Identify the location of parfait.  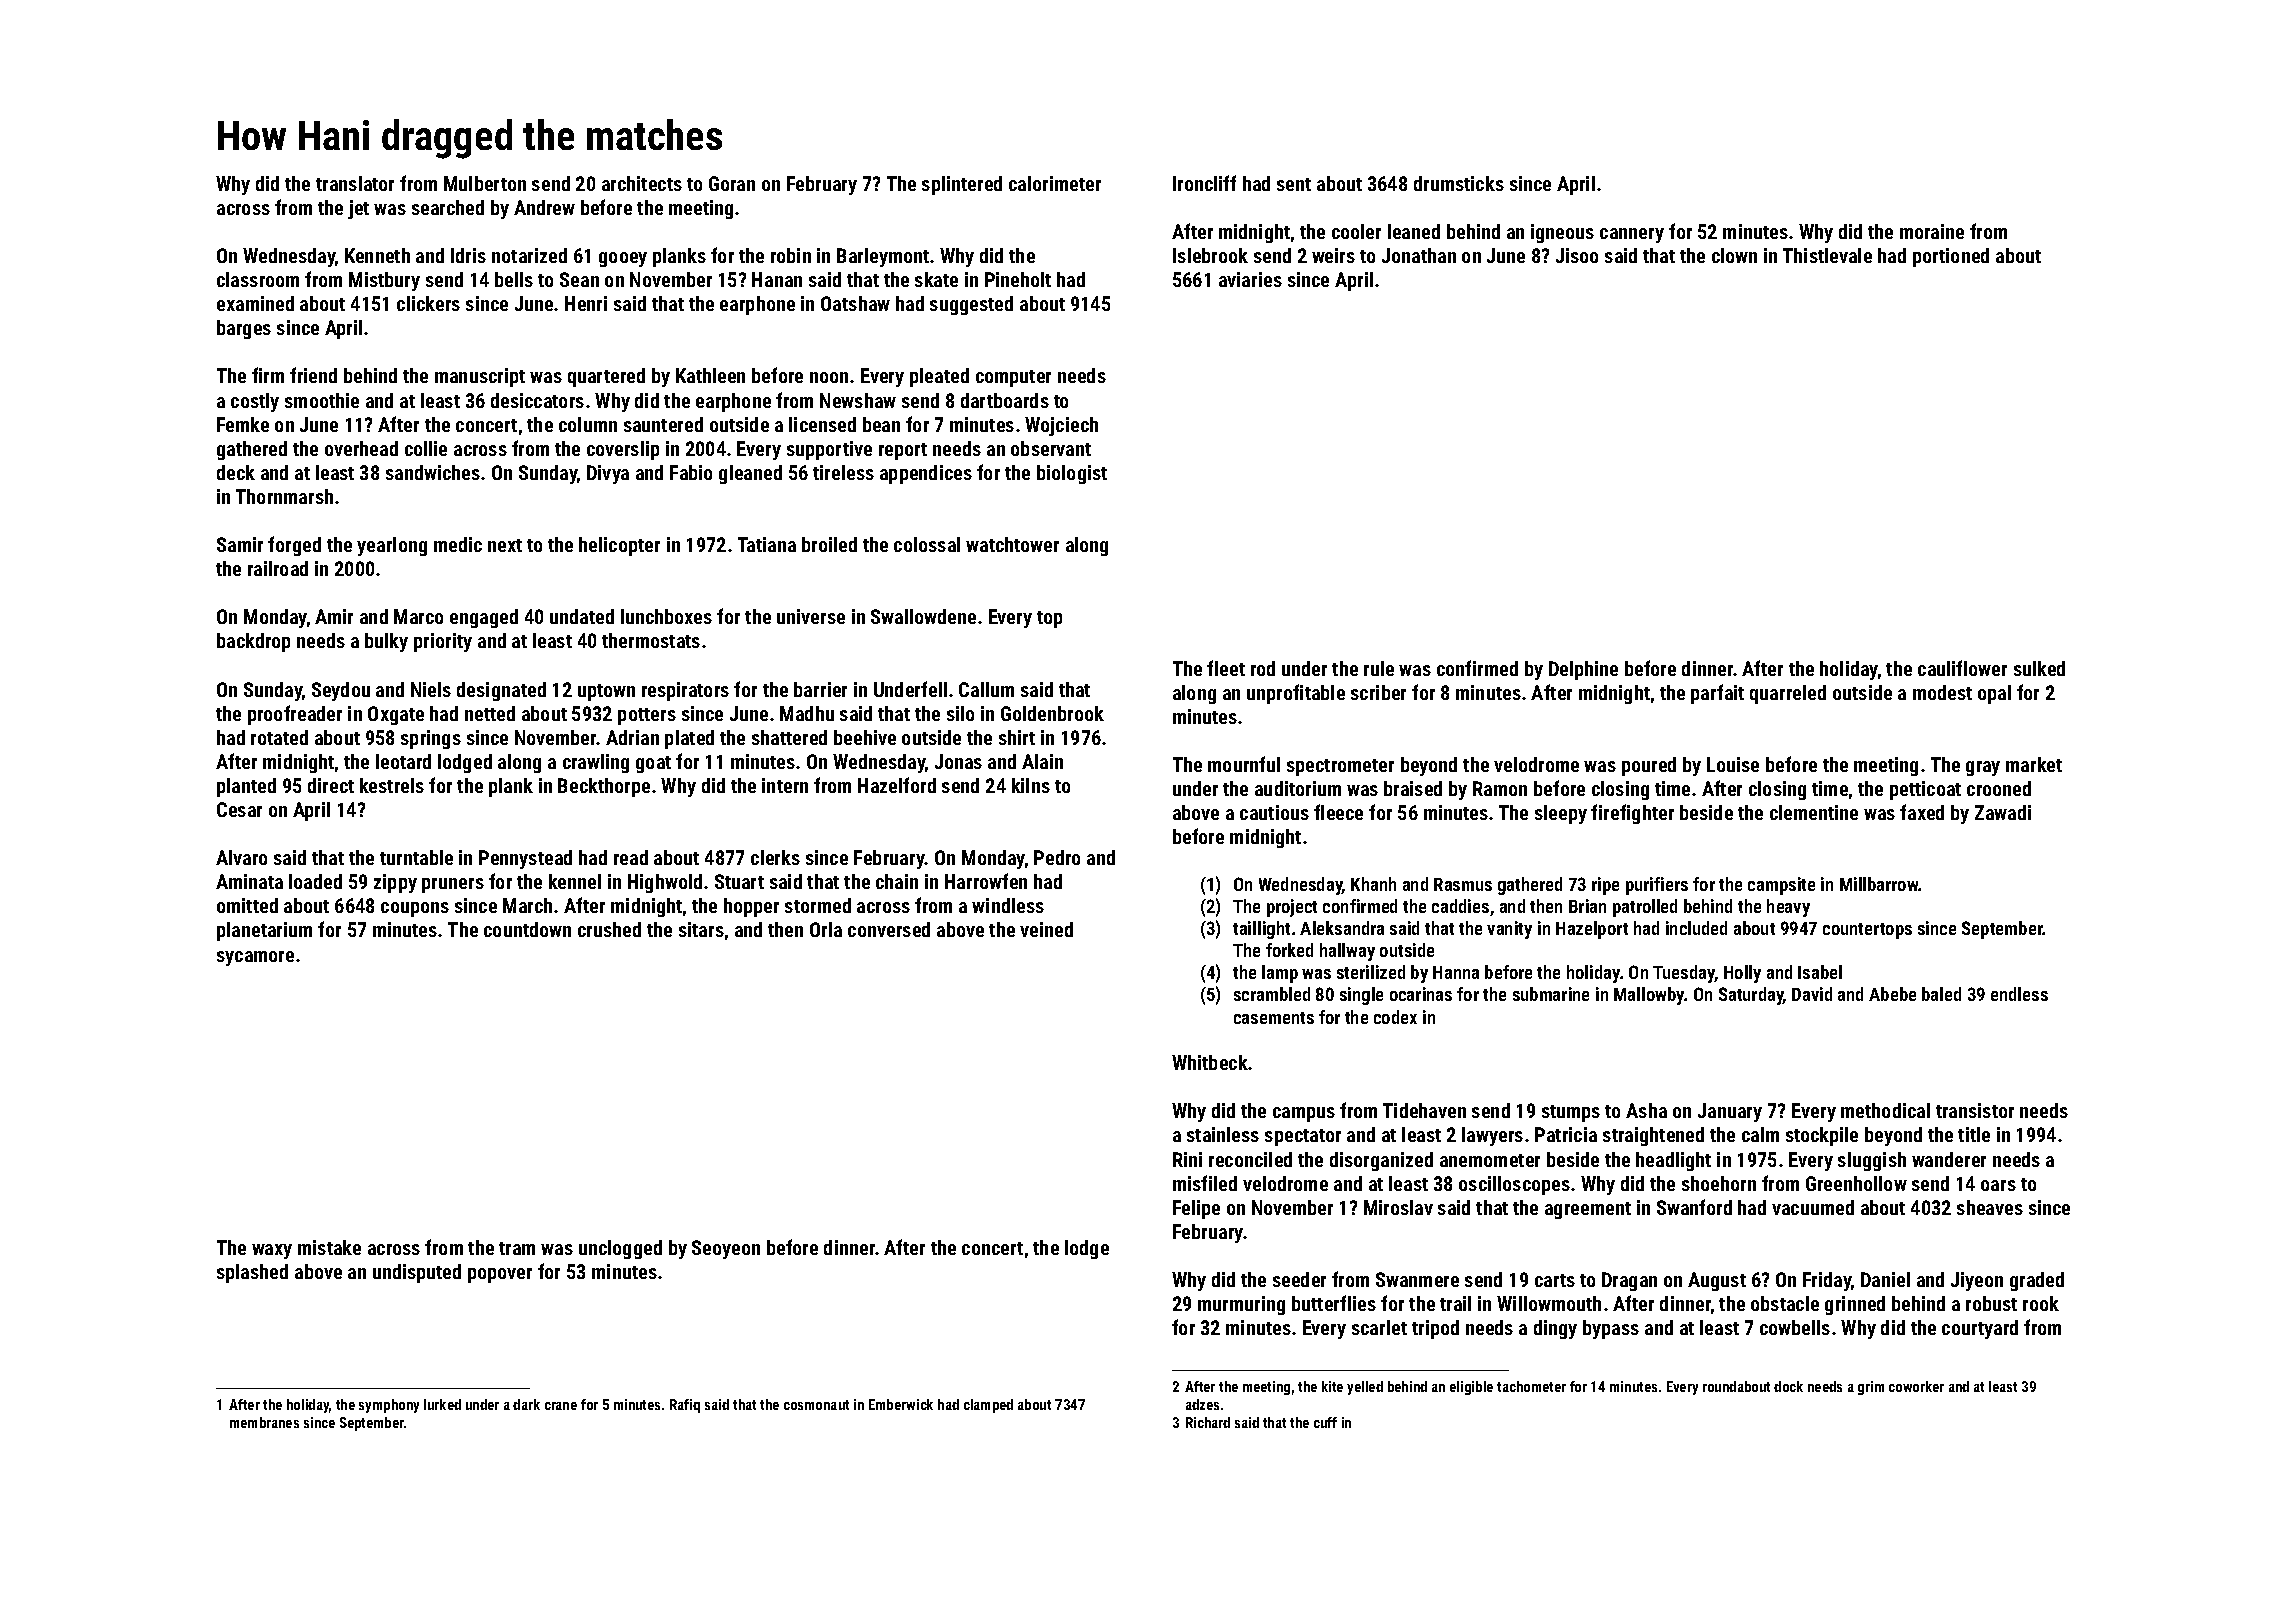
(1717, 694).
